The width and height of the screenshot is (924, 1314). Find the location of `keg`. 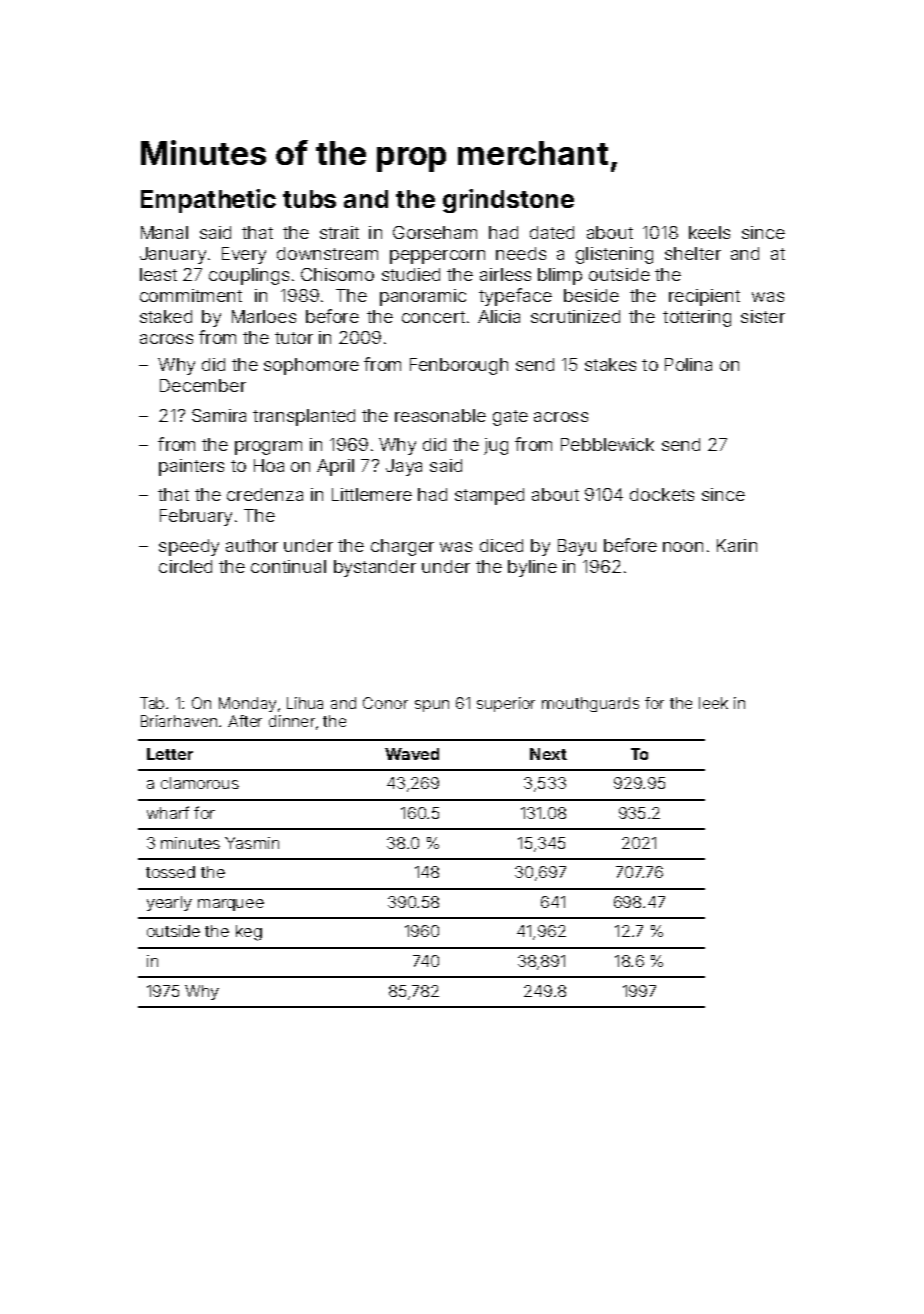

keg is located at coordinates (249, 933).
